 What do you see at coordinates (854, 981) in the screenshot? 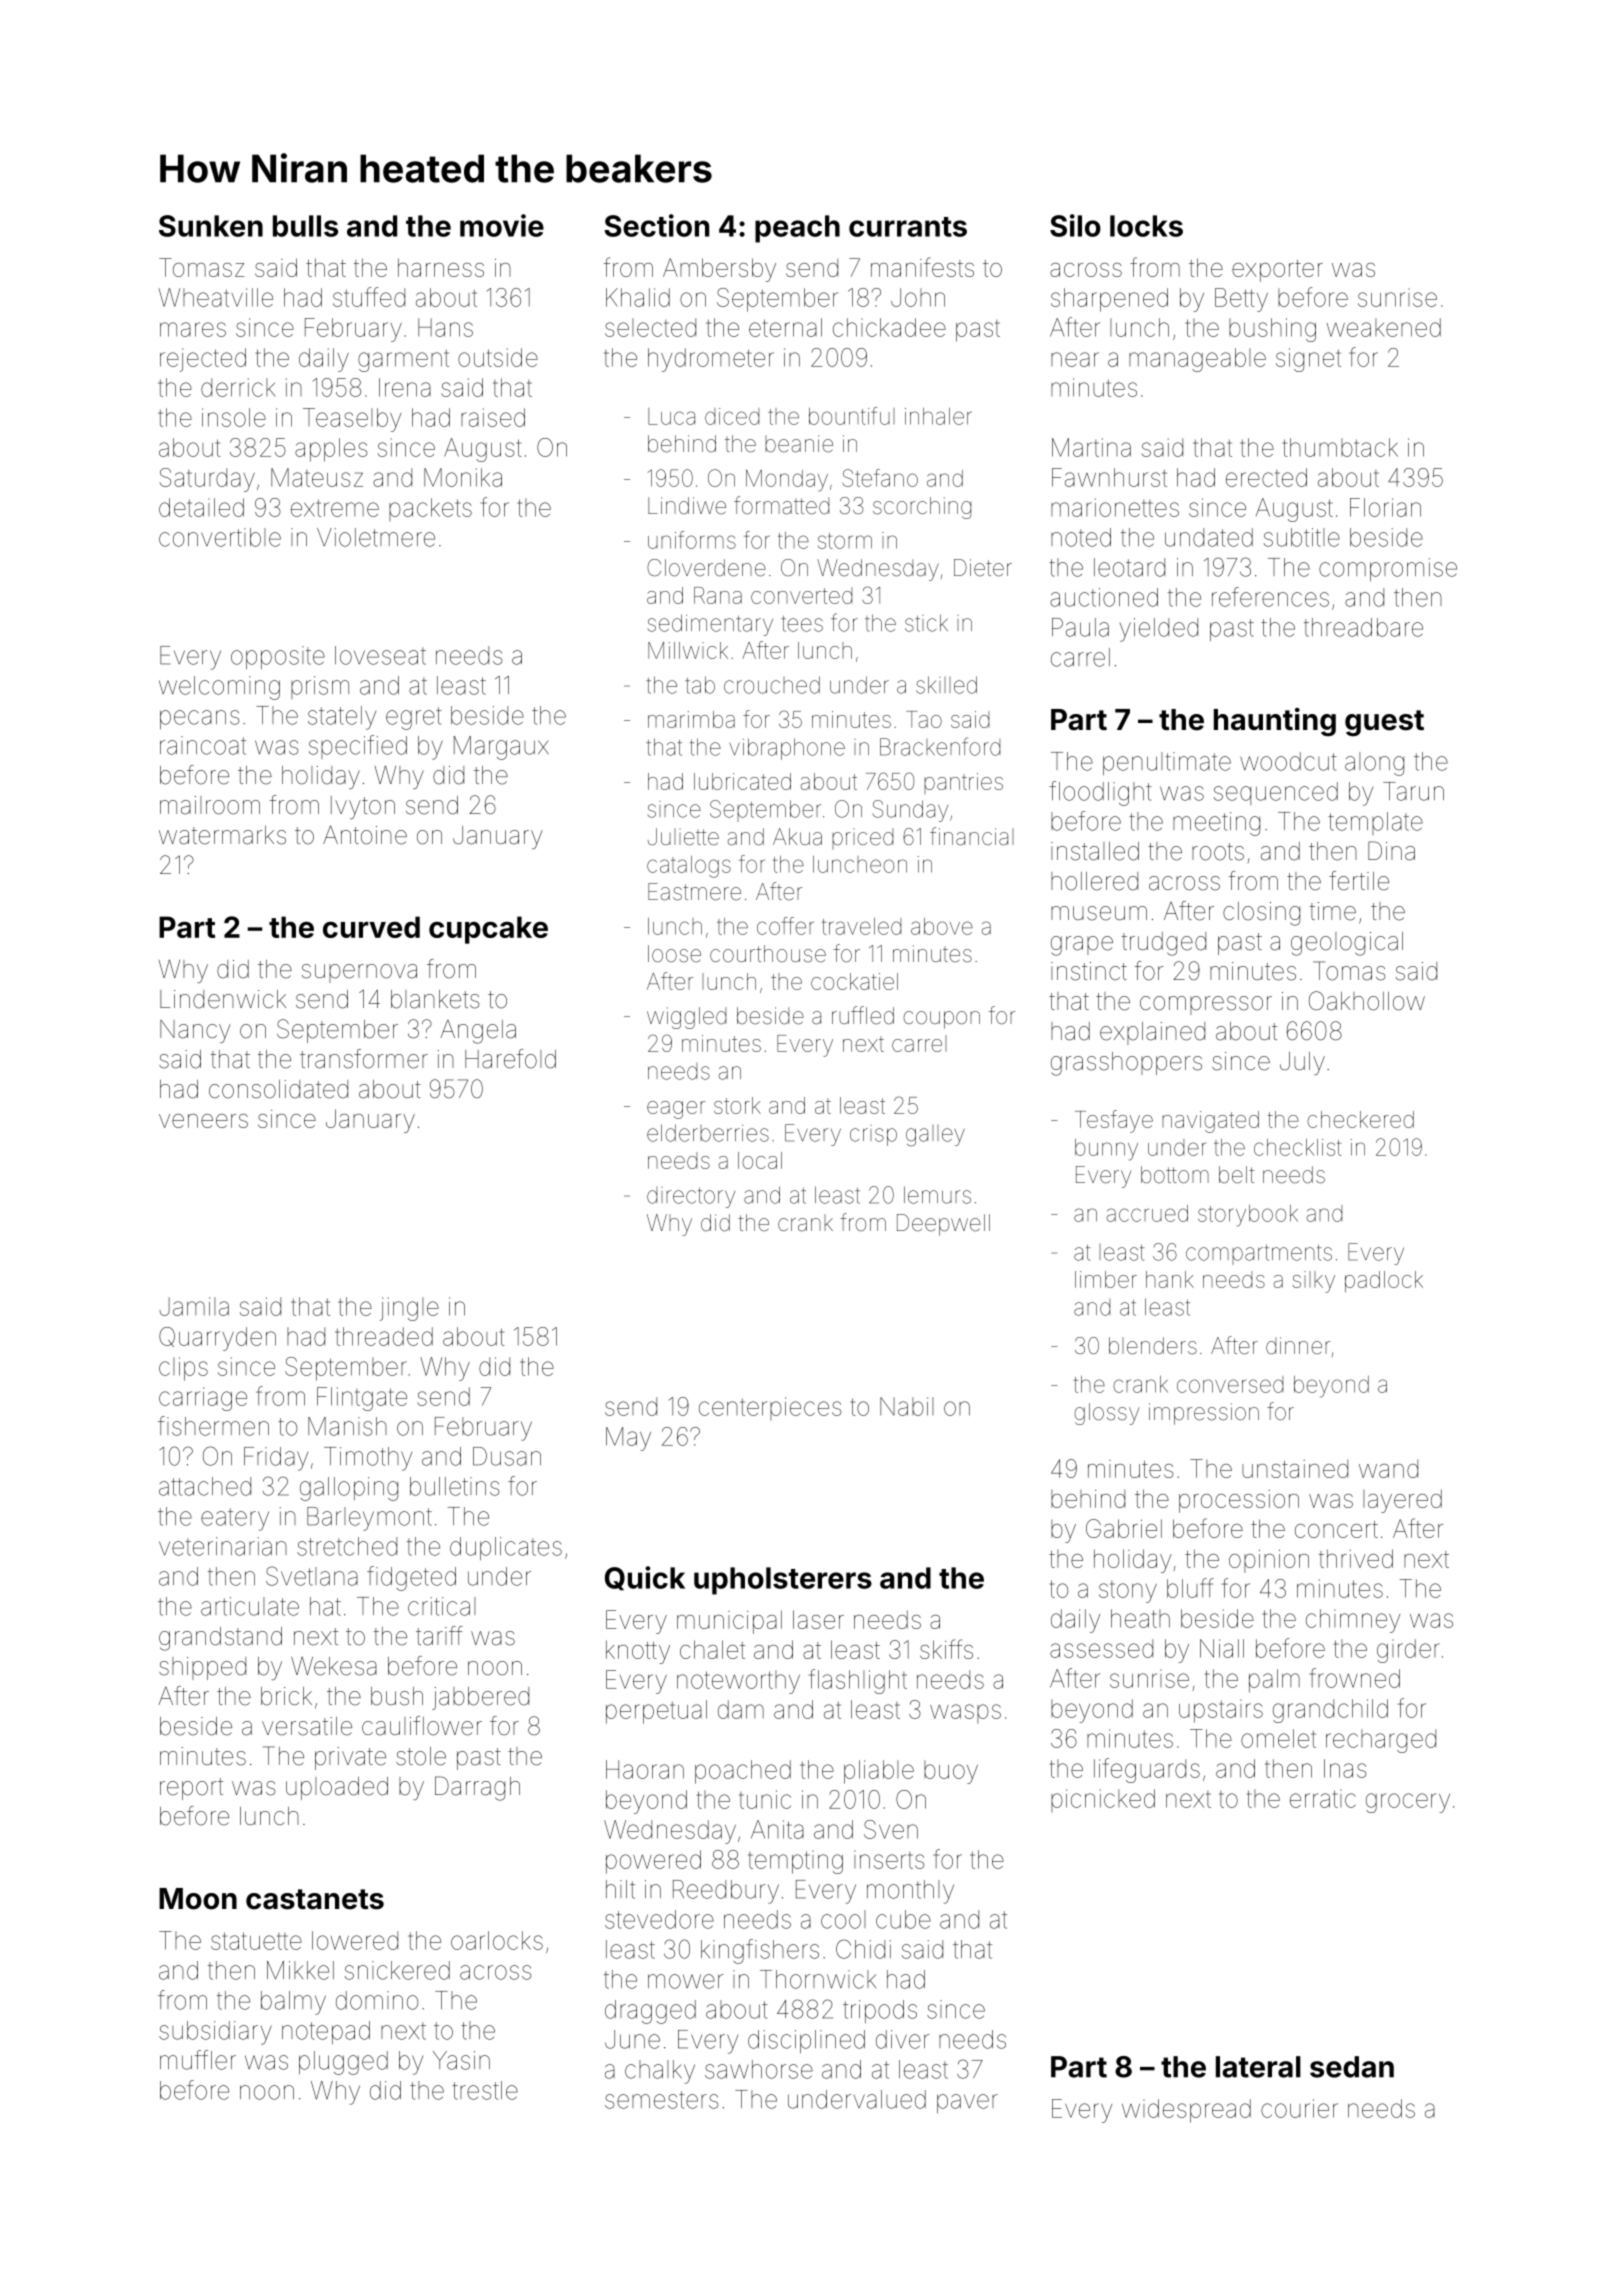
I see `cockatiel` at bounding box center [854, 981].
